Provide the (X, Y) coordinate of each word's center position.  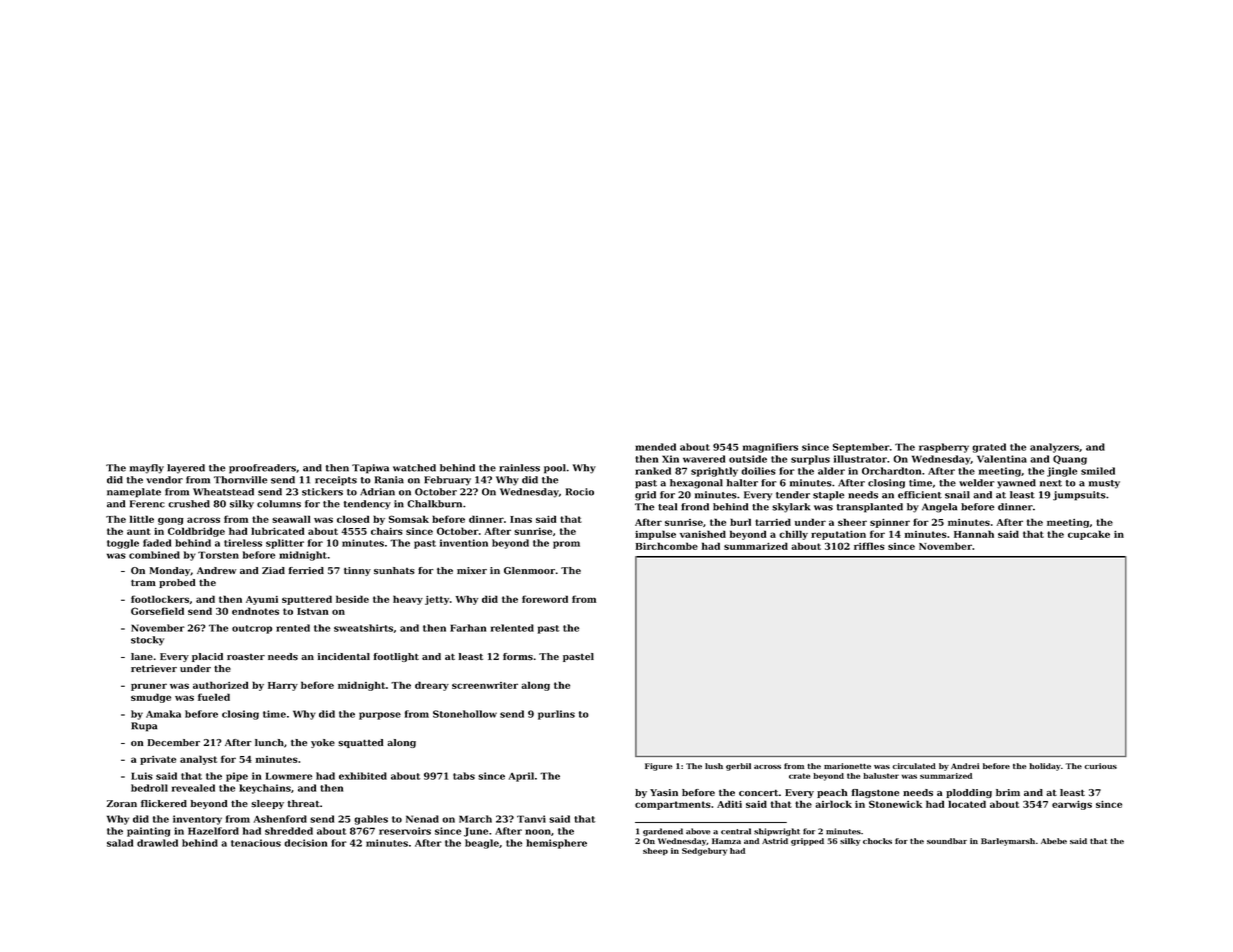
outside (748, 459)
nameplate (134, 493)
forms (518, 657)
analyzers (1054, 448)
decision (305, 843)
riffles (869, 546)
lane (142, 656)
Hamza (726, 841)
